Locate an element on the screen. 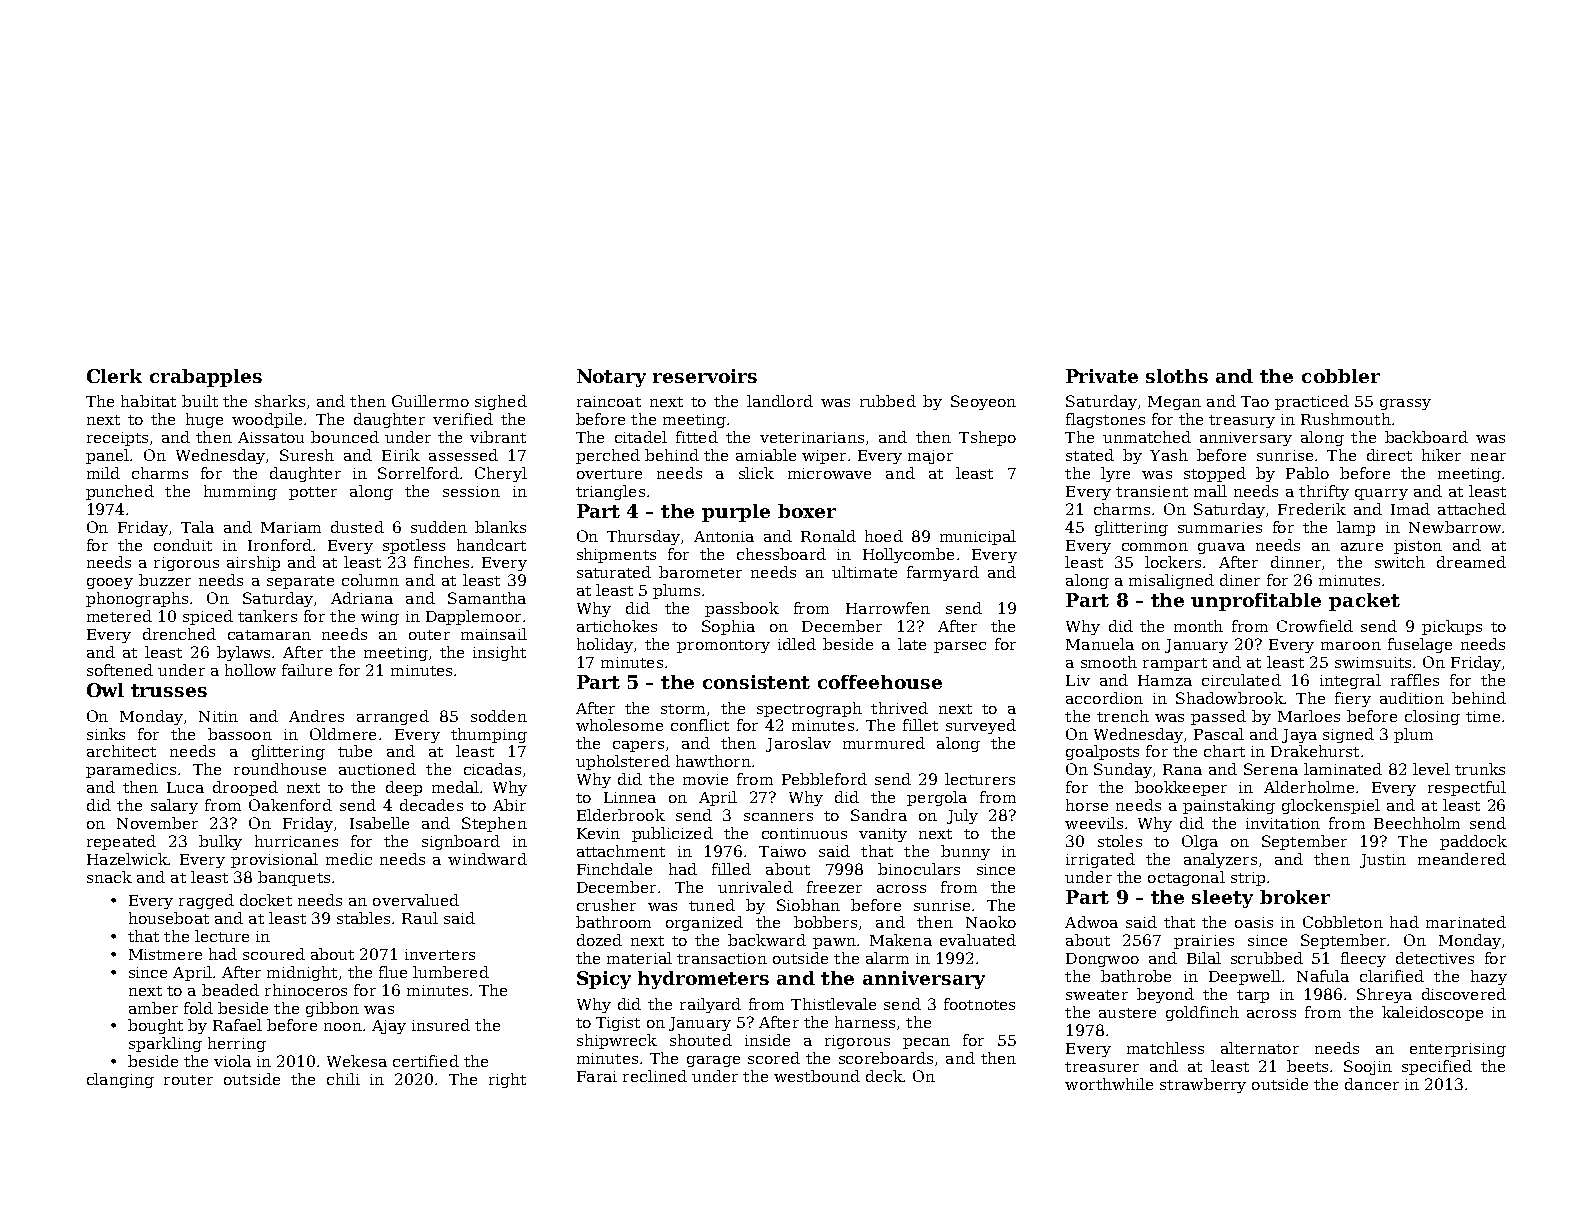 This screenshot has height=1230, width=1592. holiday is located at coordinates (605, 645).
